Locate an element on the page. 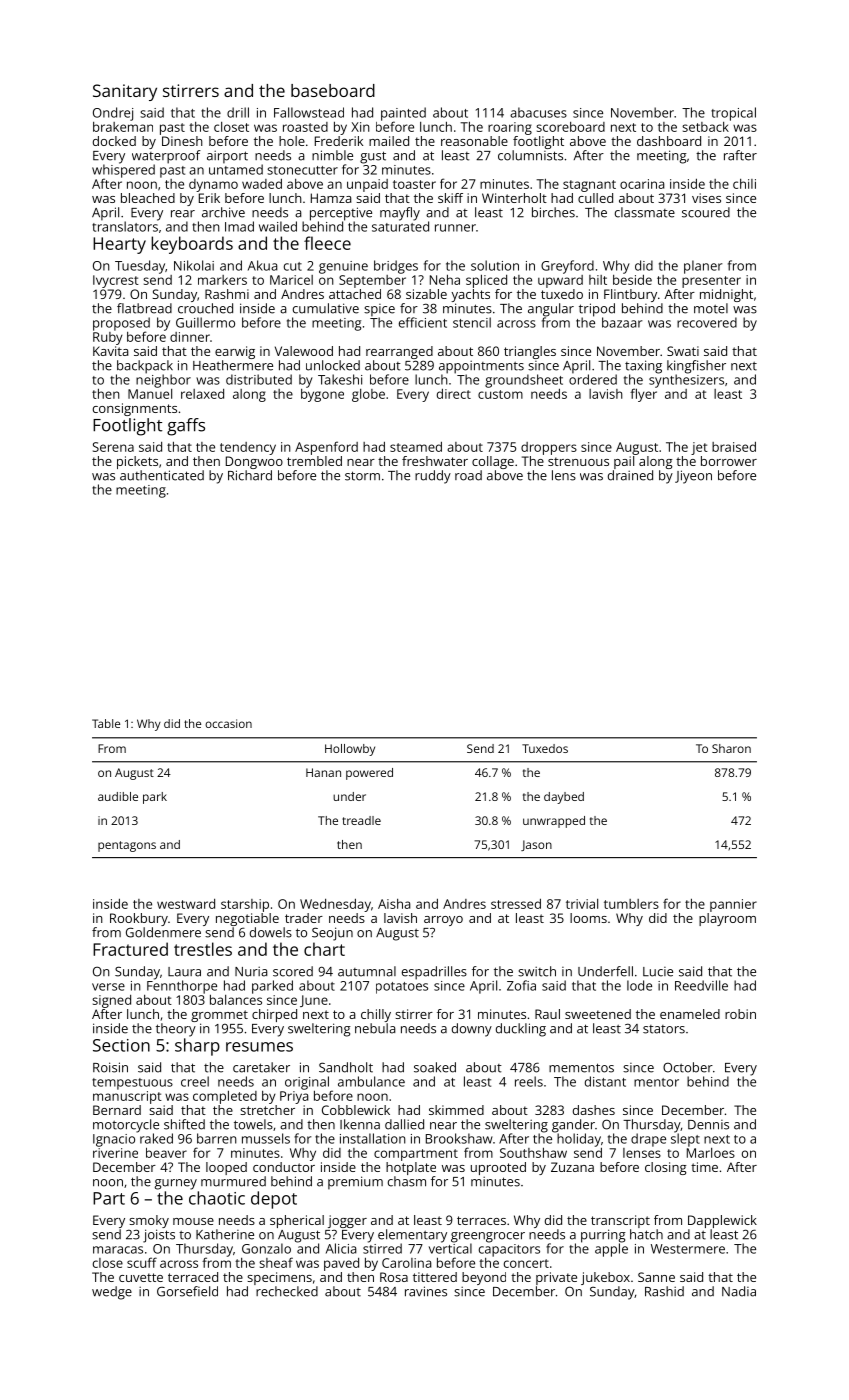  Jason is located at coordinates (536, 845).
